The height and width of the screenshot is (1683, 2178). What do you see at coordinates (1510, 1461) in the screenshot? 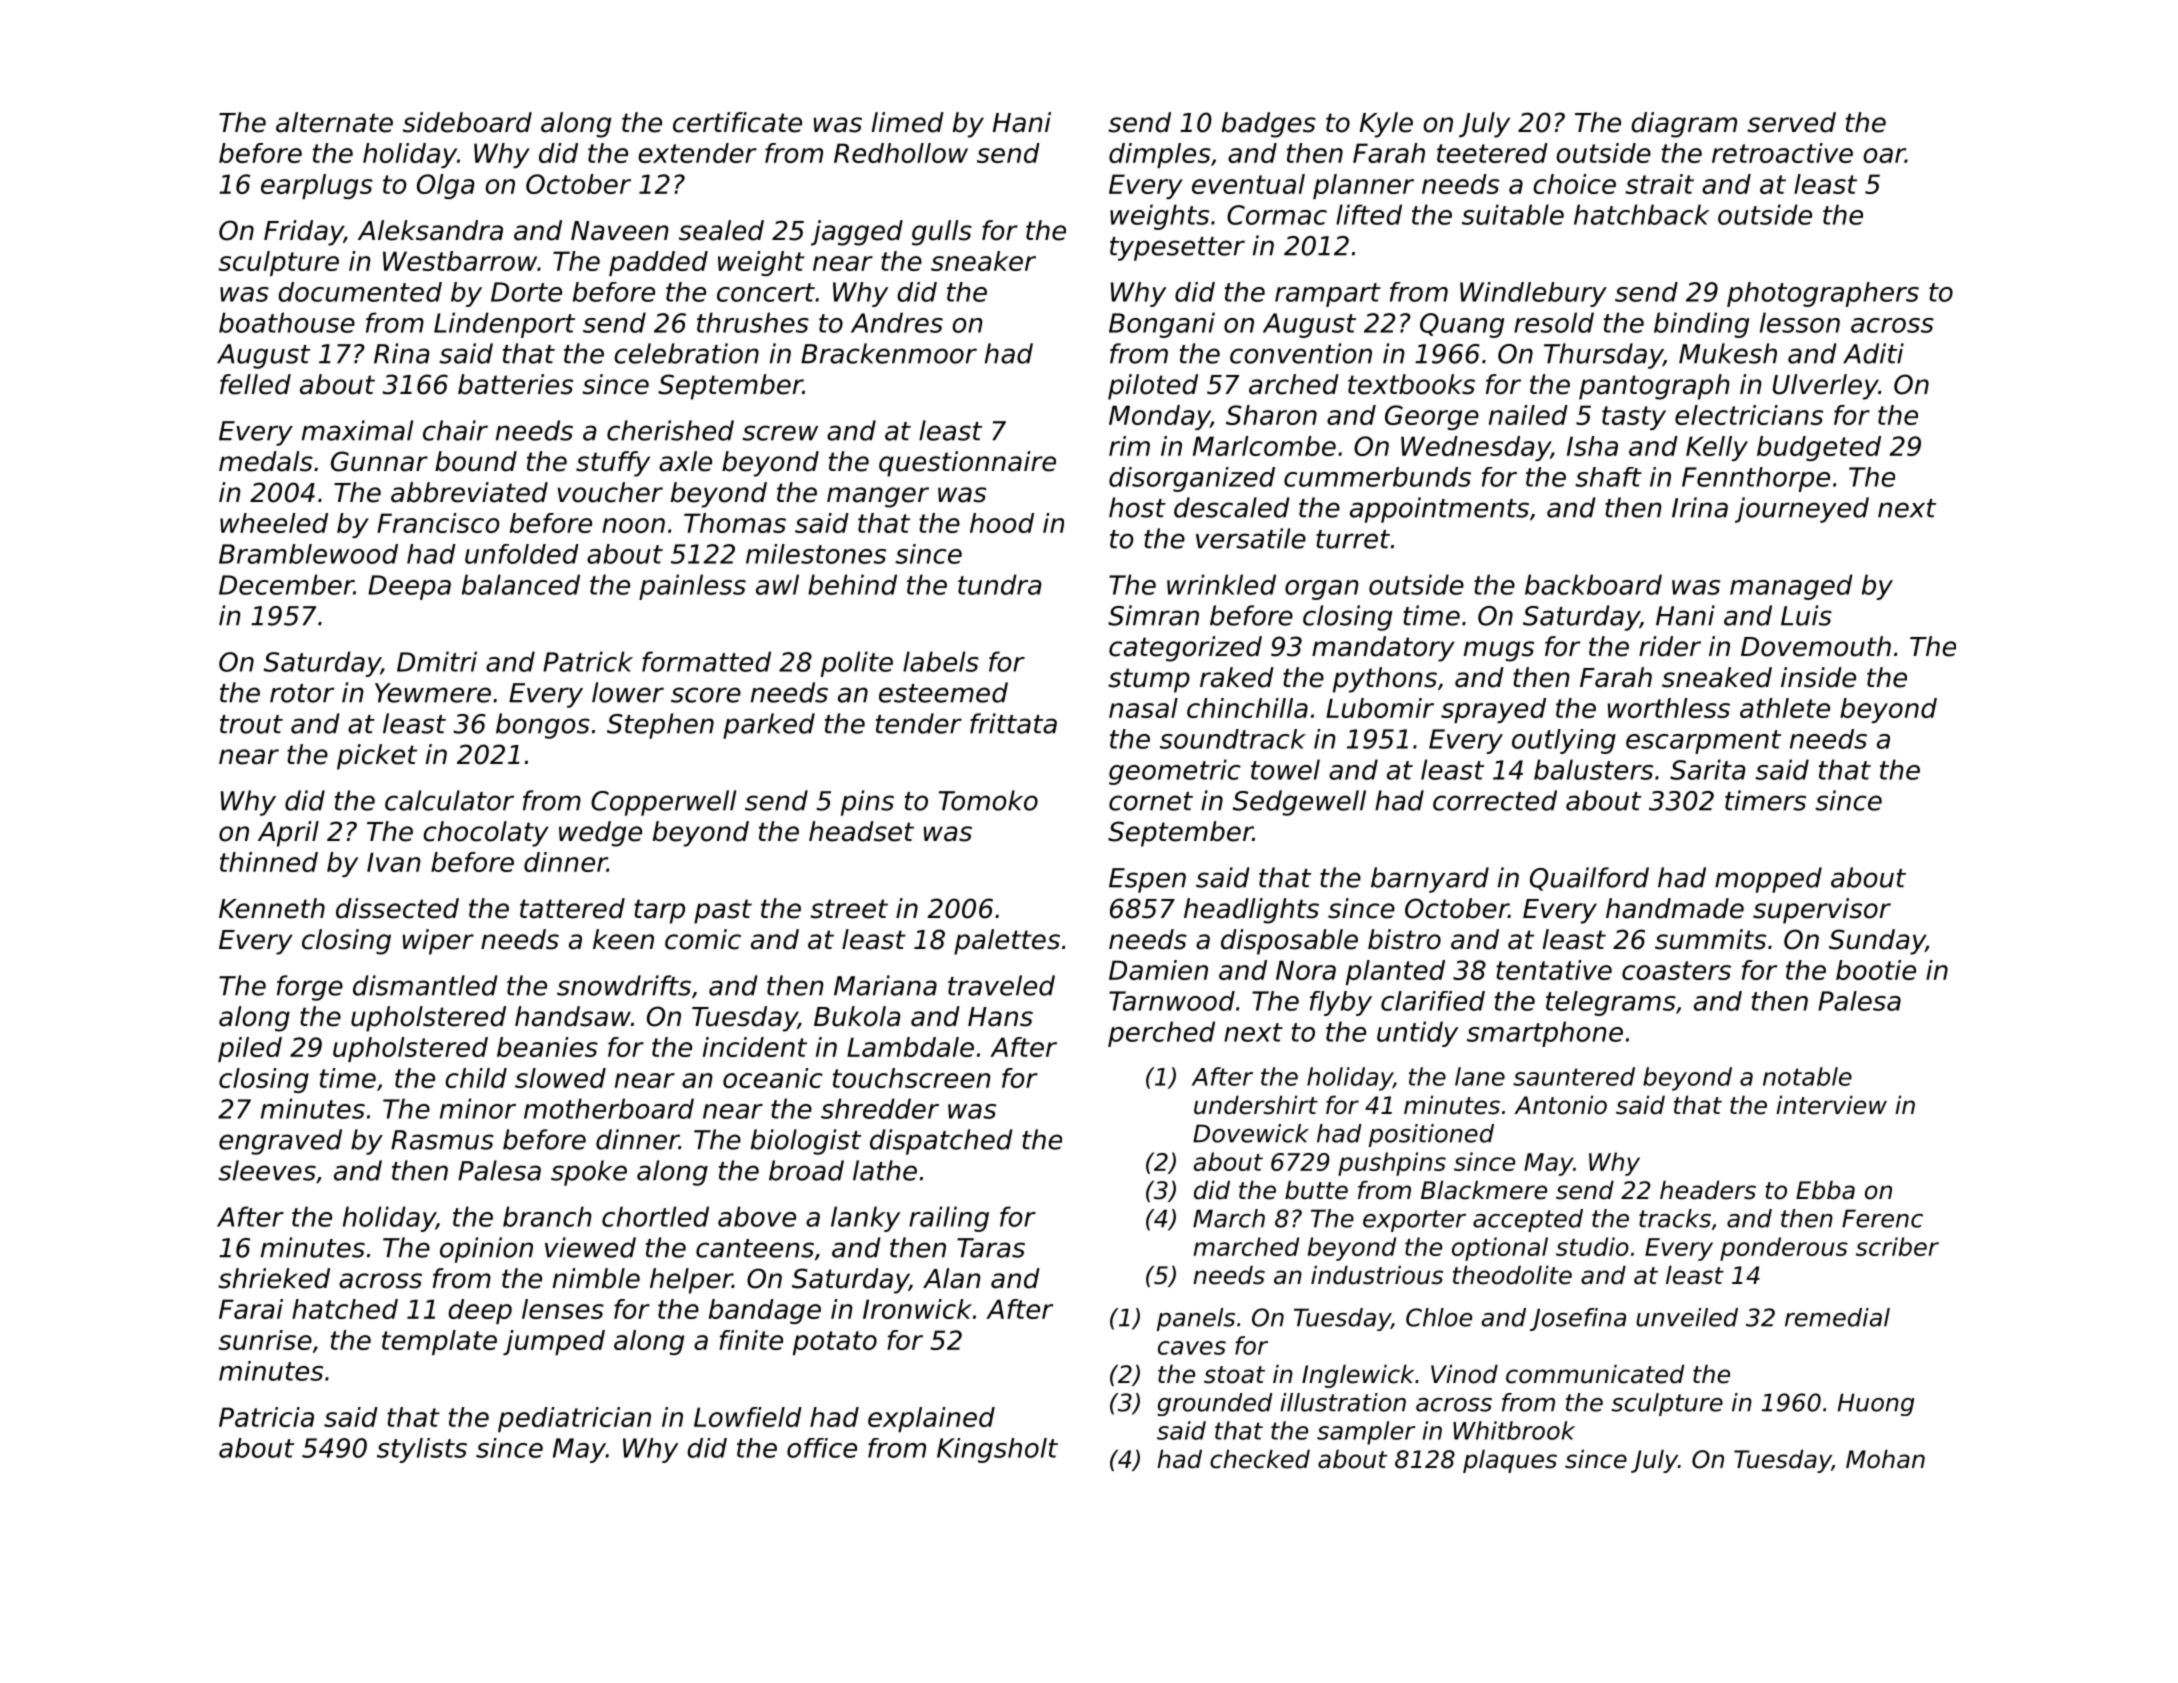
I see `plaques` at bounding box center [1510, 1461].
